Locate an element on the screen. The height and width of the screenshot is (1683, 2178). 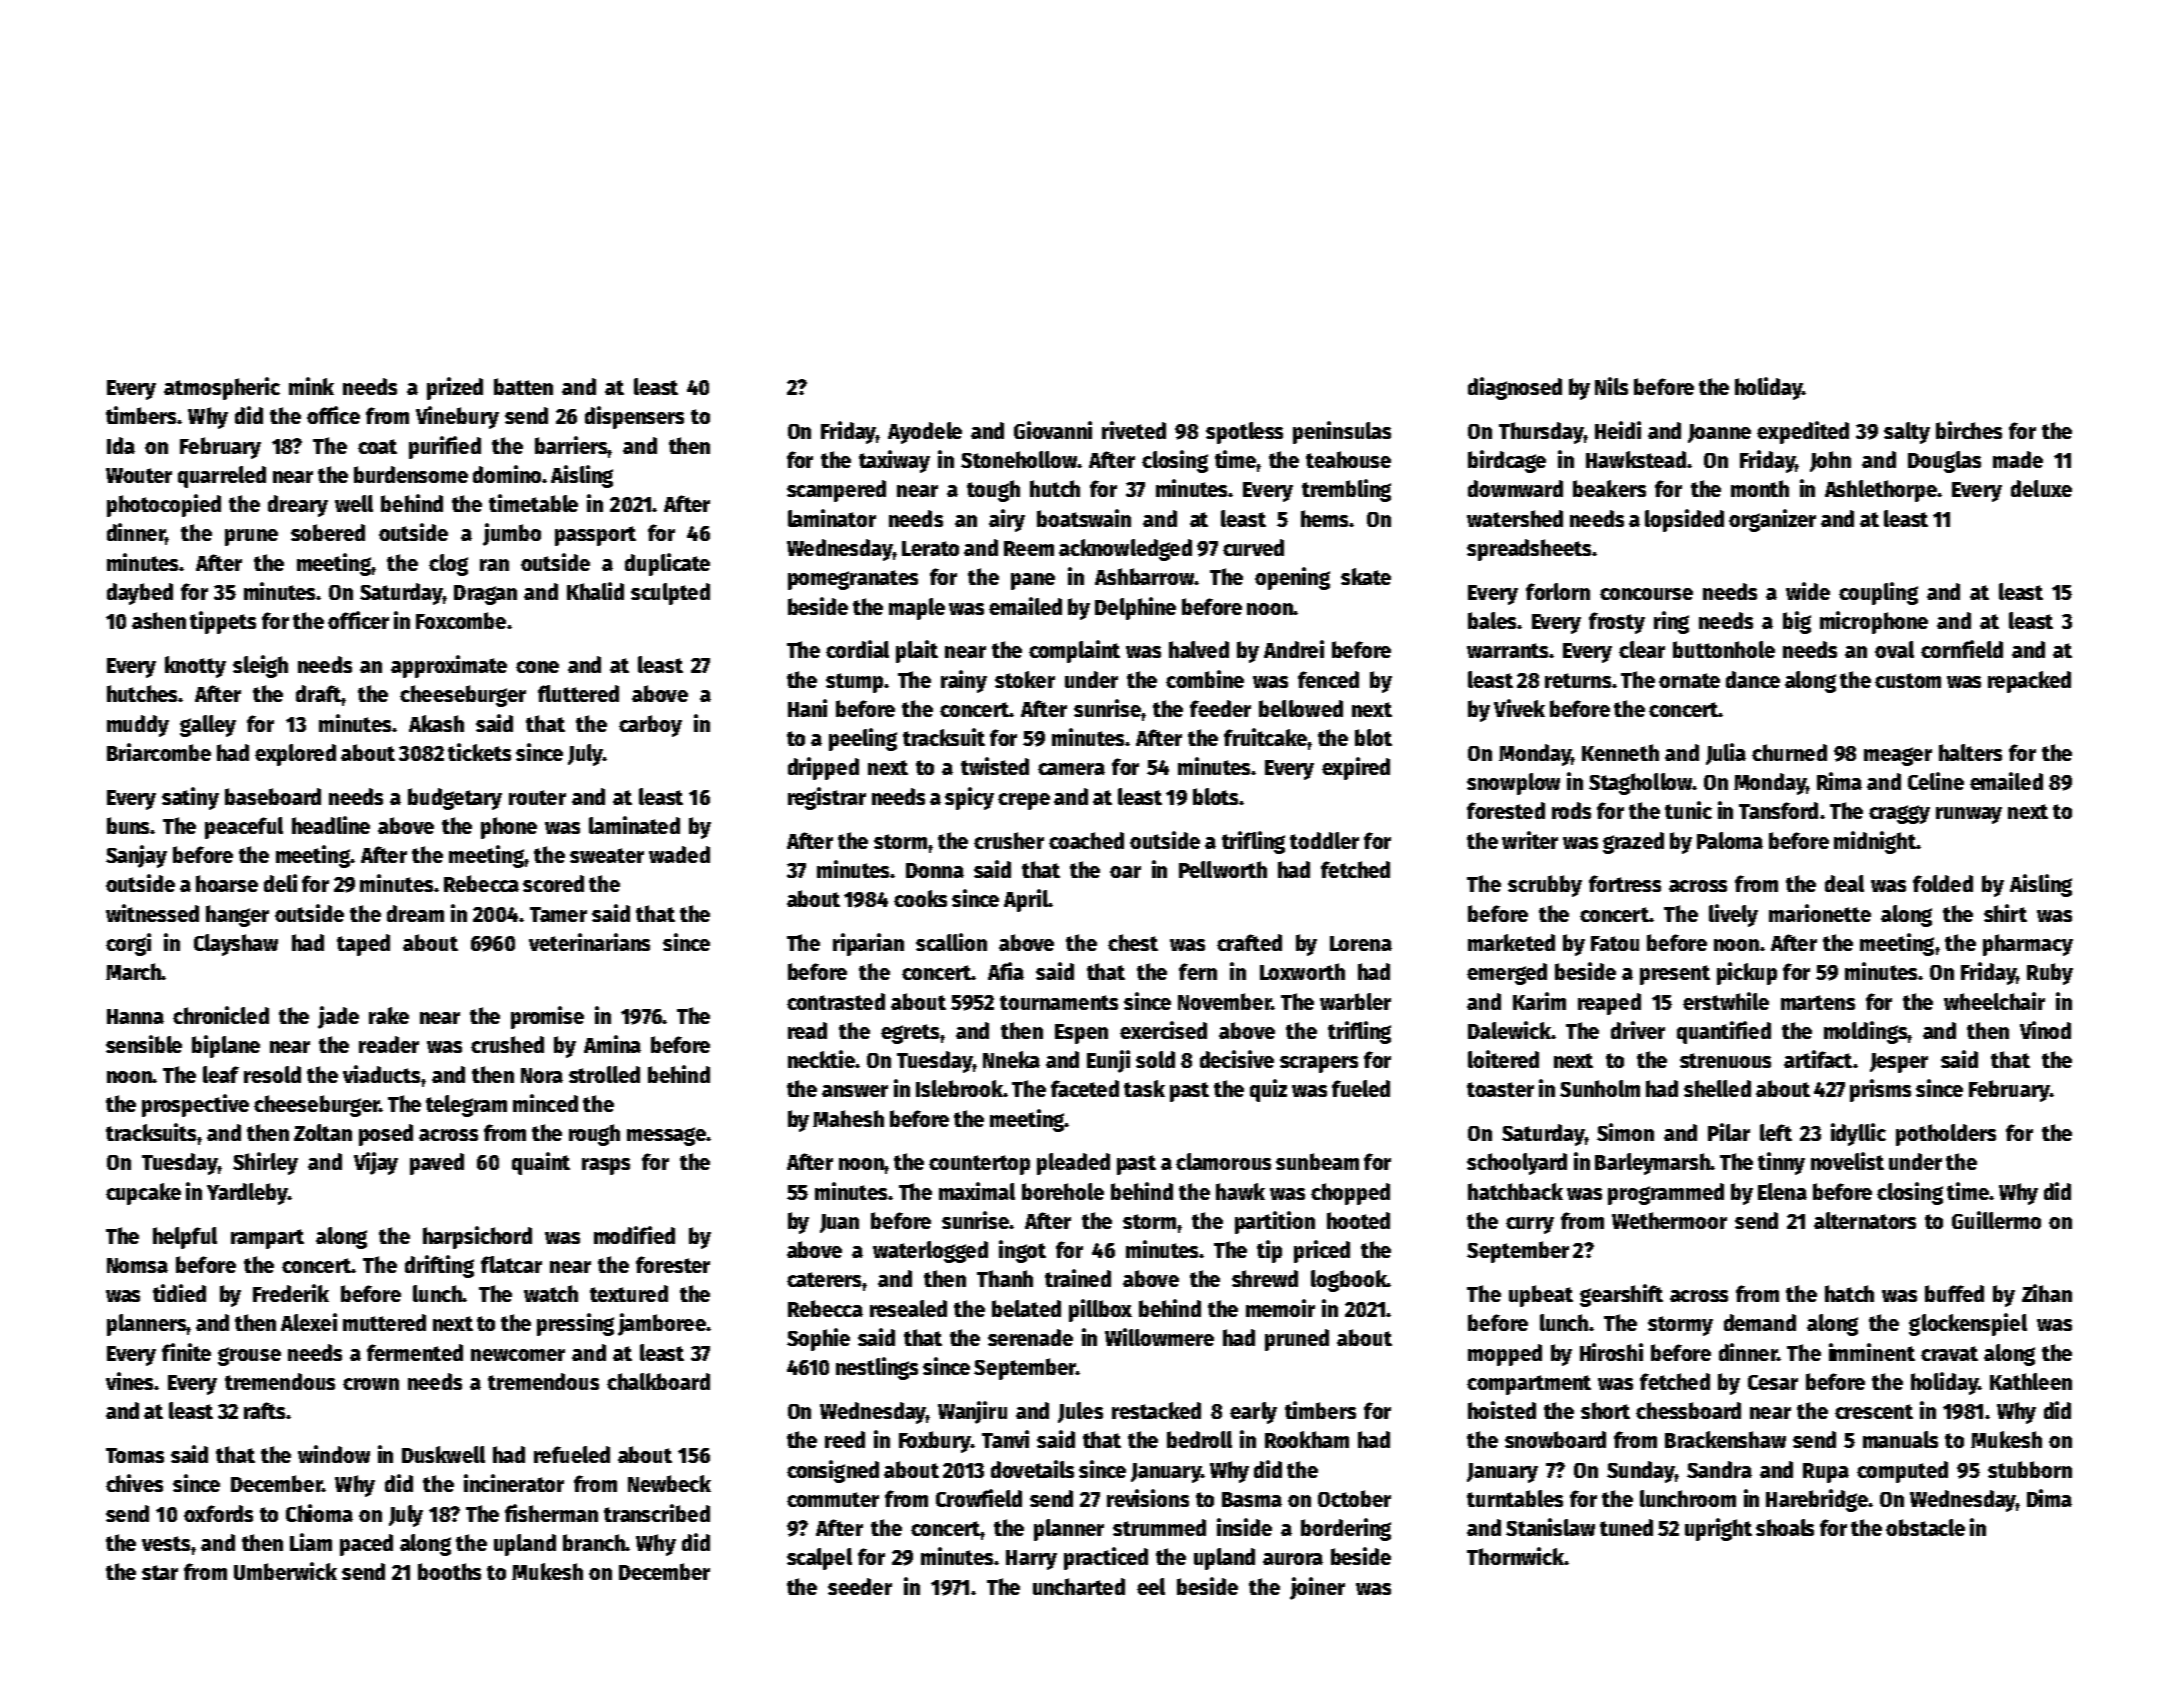
chives is located at coordinates (134, 1483).
